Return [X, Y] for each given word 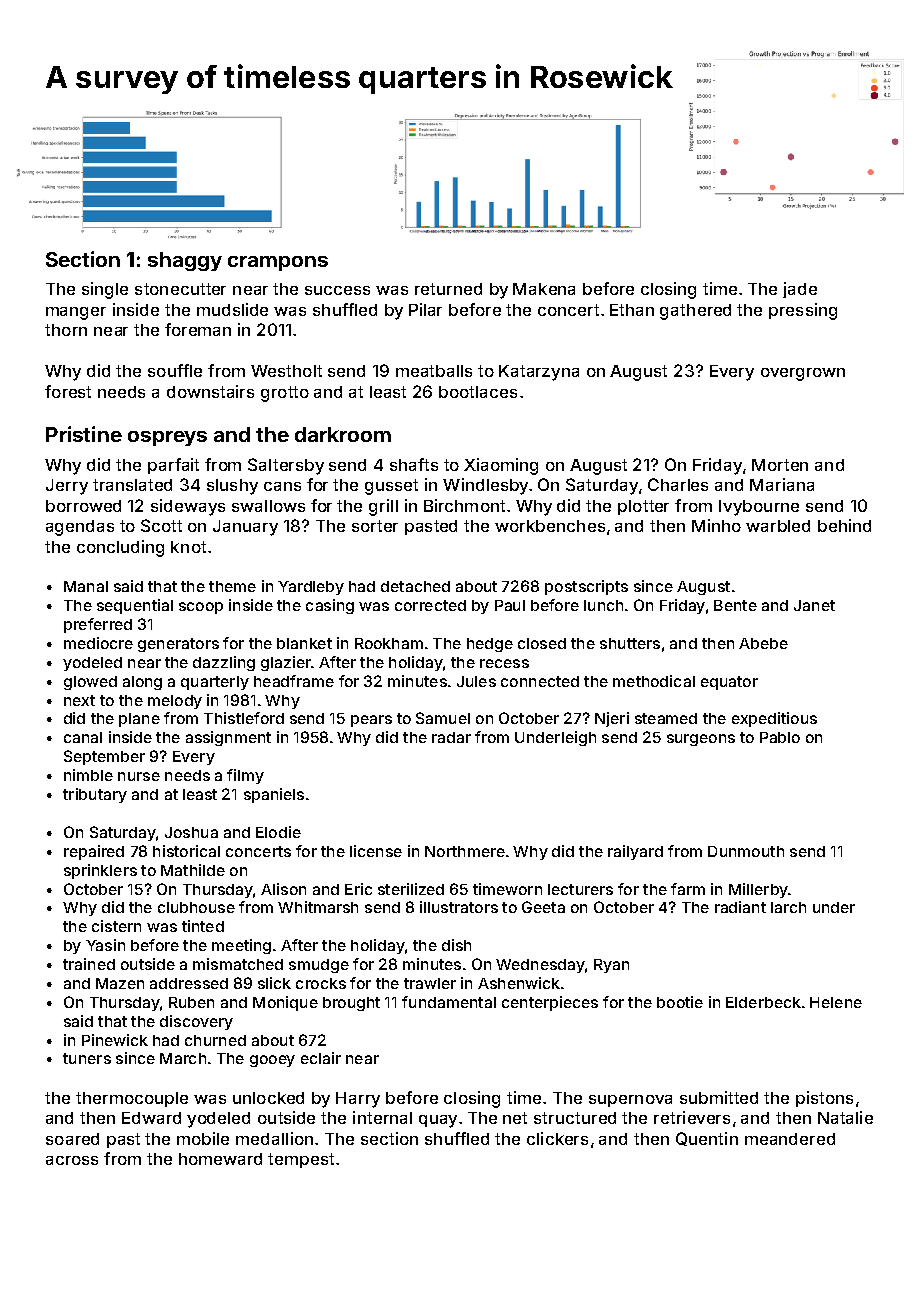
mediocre [98, 643]
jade [800, 290]
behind [844, 525]
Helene [836, 1002]
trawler [430, 983]
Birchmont [464, 505]
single [105, 290]
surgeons [701, 740]
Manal [86, 586]
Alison [283, 889]
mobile [203, 1138]
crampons [278, 263]
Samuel [443, 718]
